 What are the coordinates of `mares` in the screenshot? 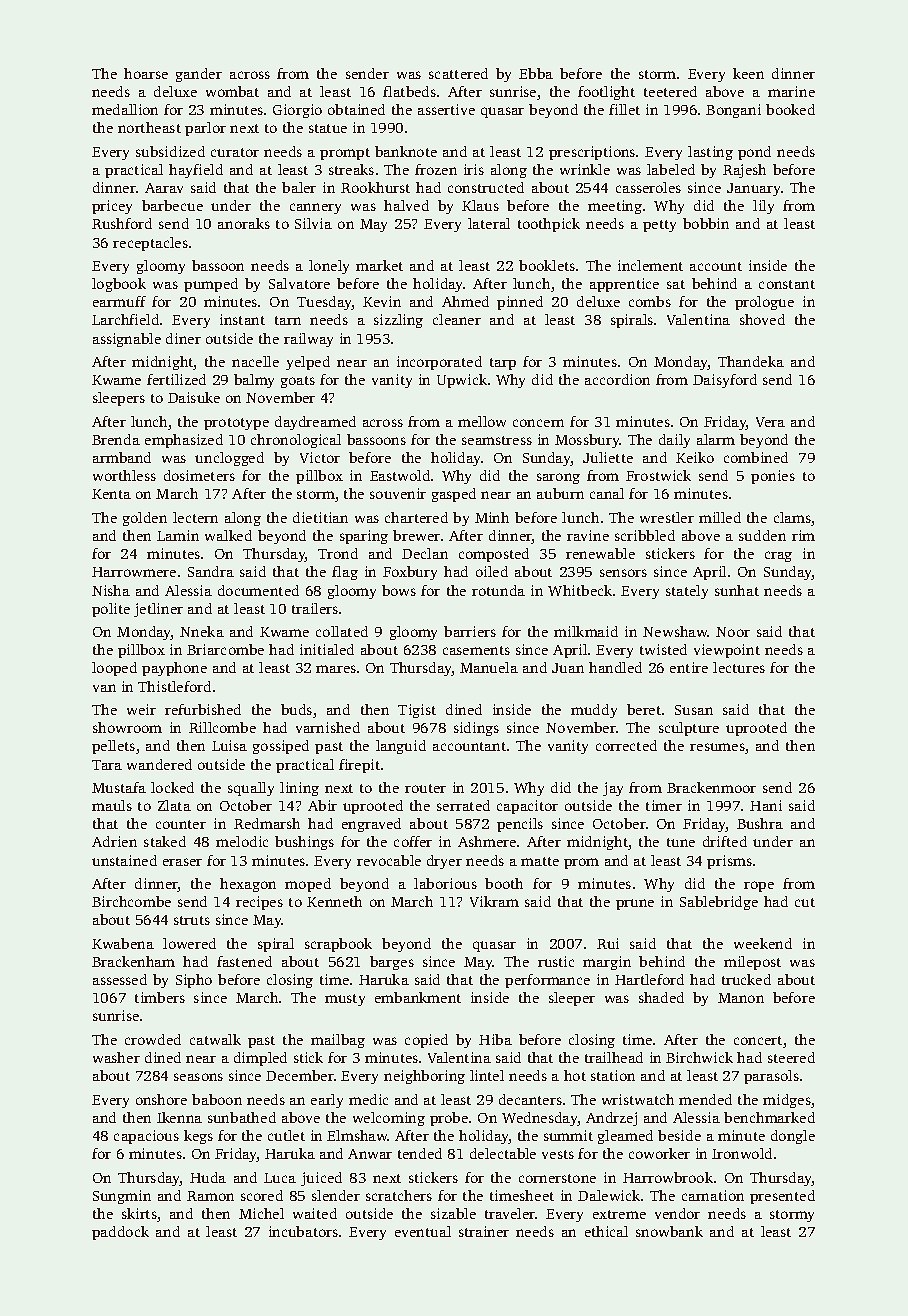 It's located at (336, 669).
